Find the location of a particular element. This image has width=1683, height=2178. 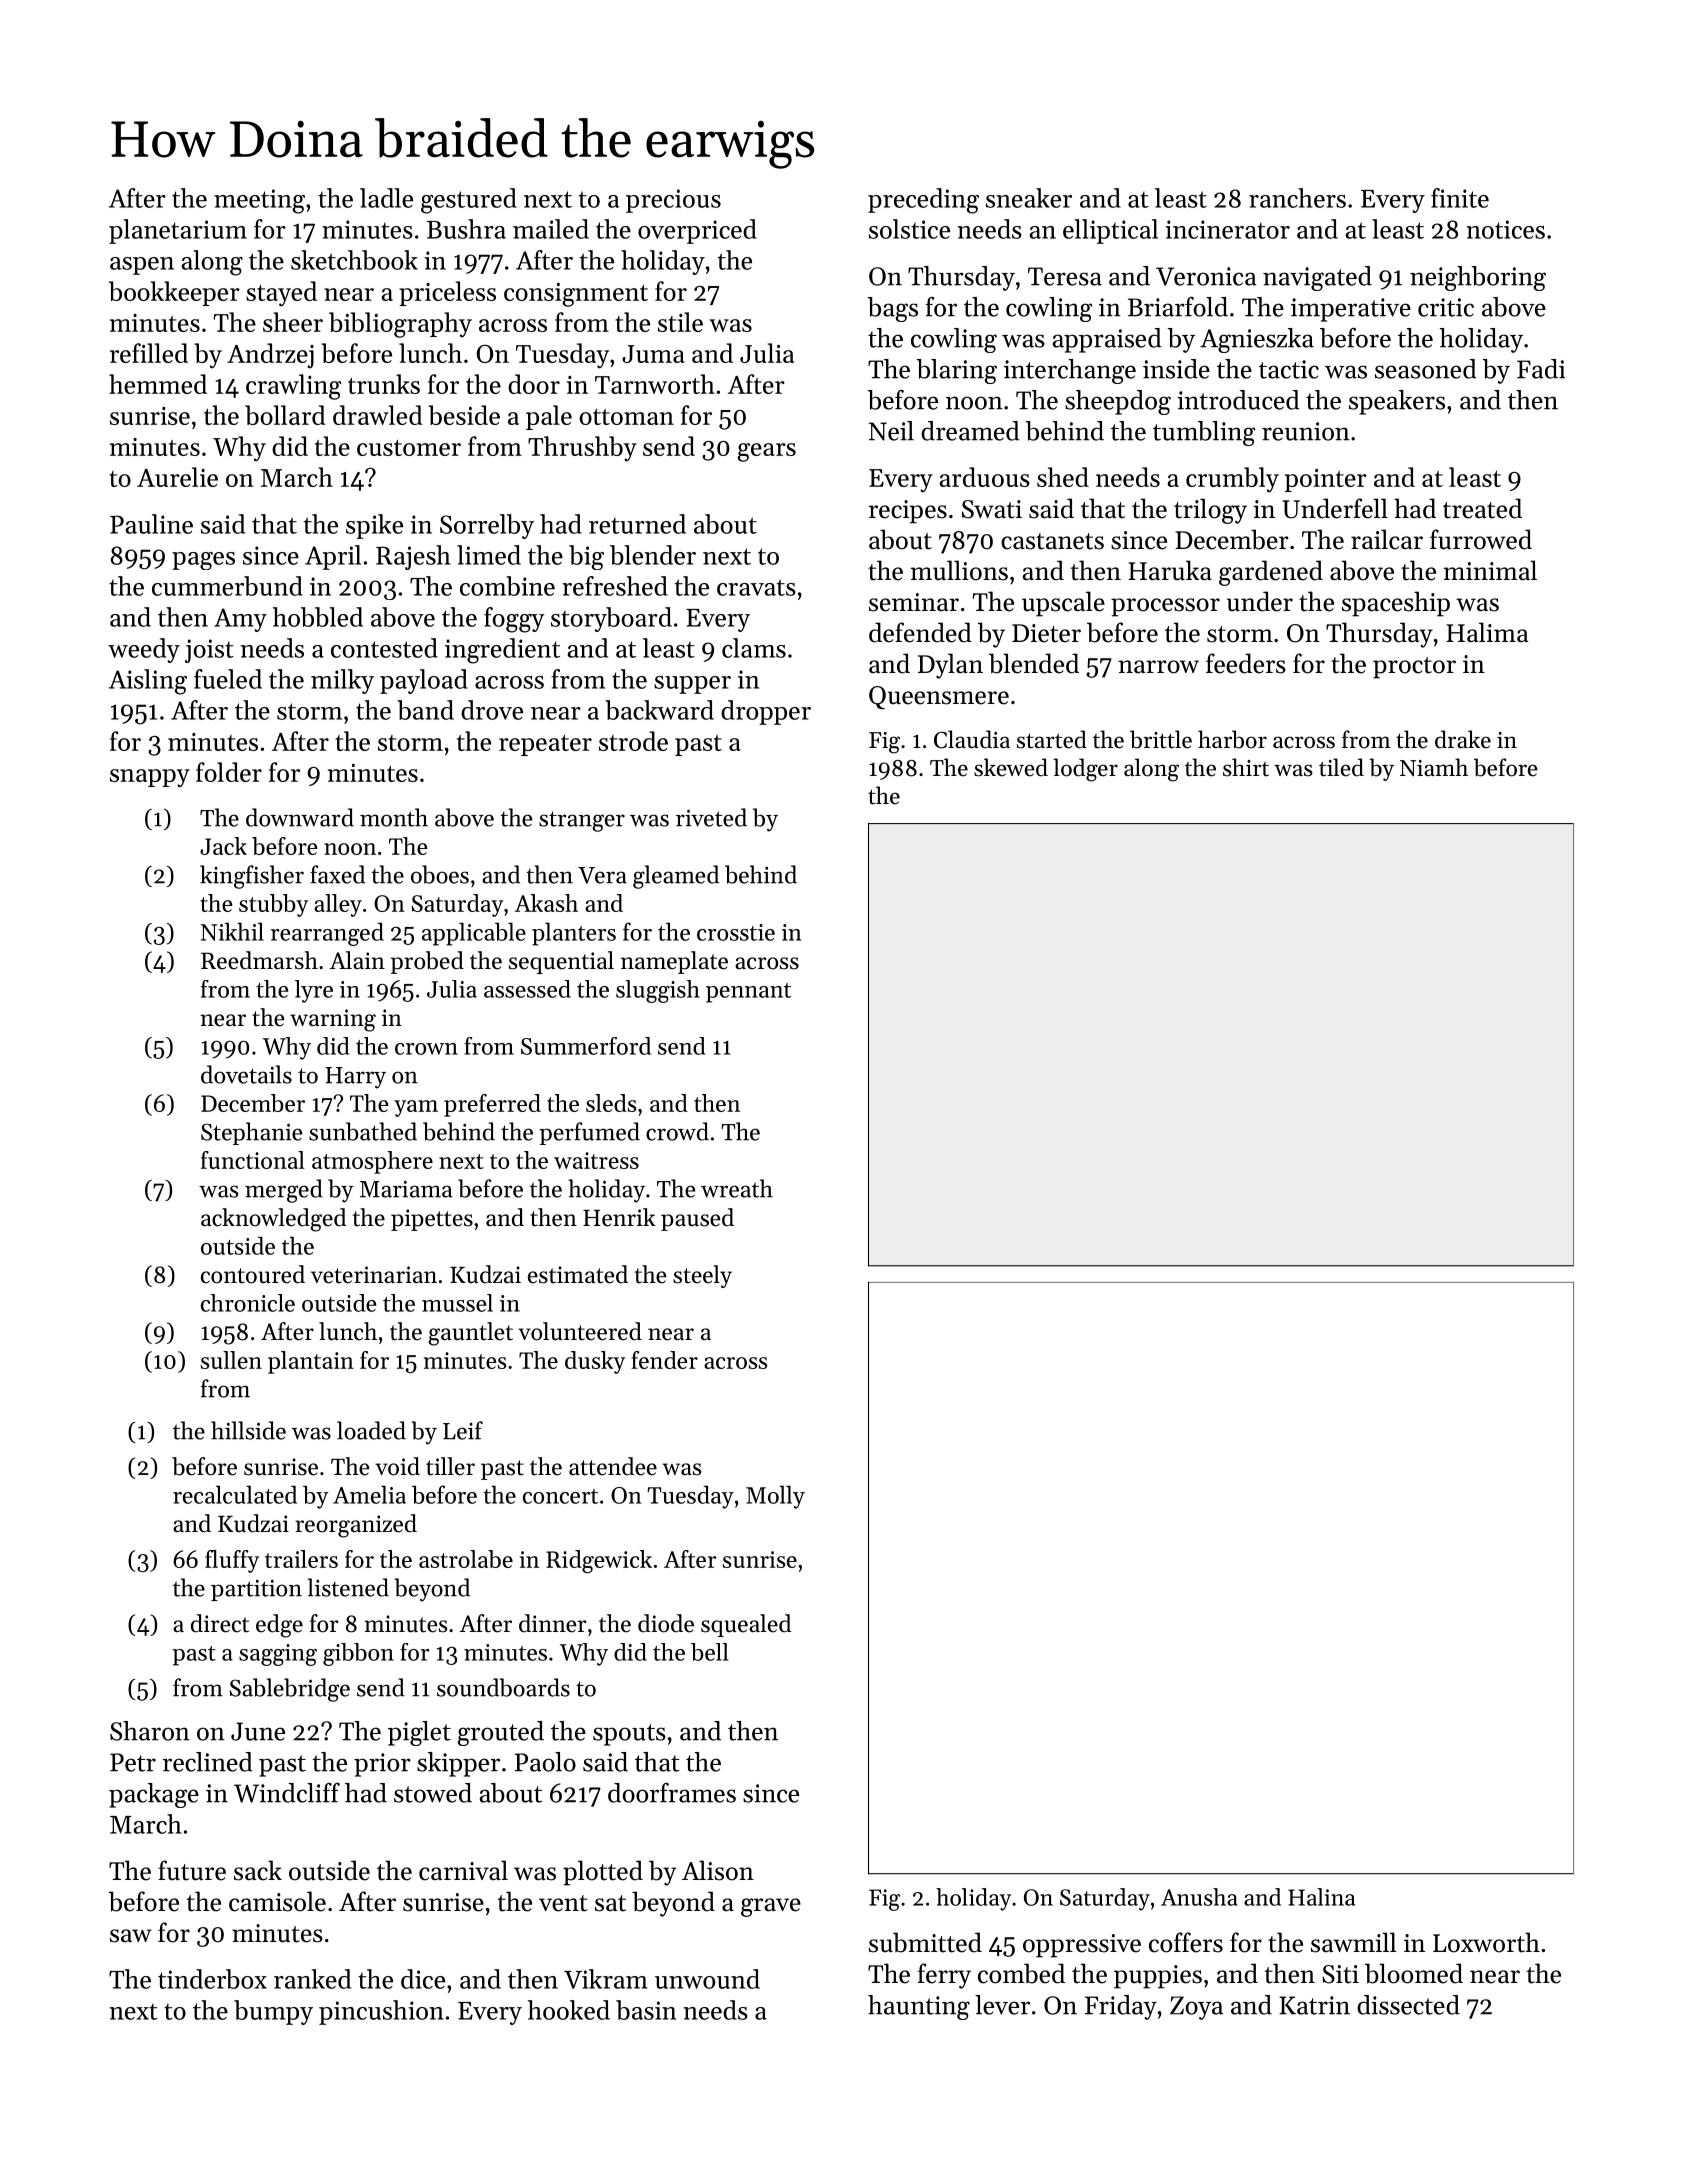

gauntlet is located at coordinates (470, 1334).
